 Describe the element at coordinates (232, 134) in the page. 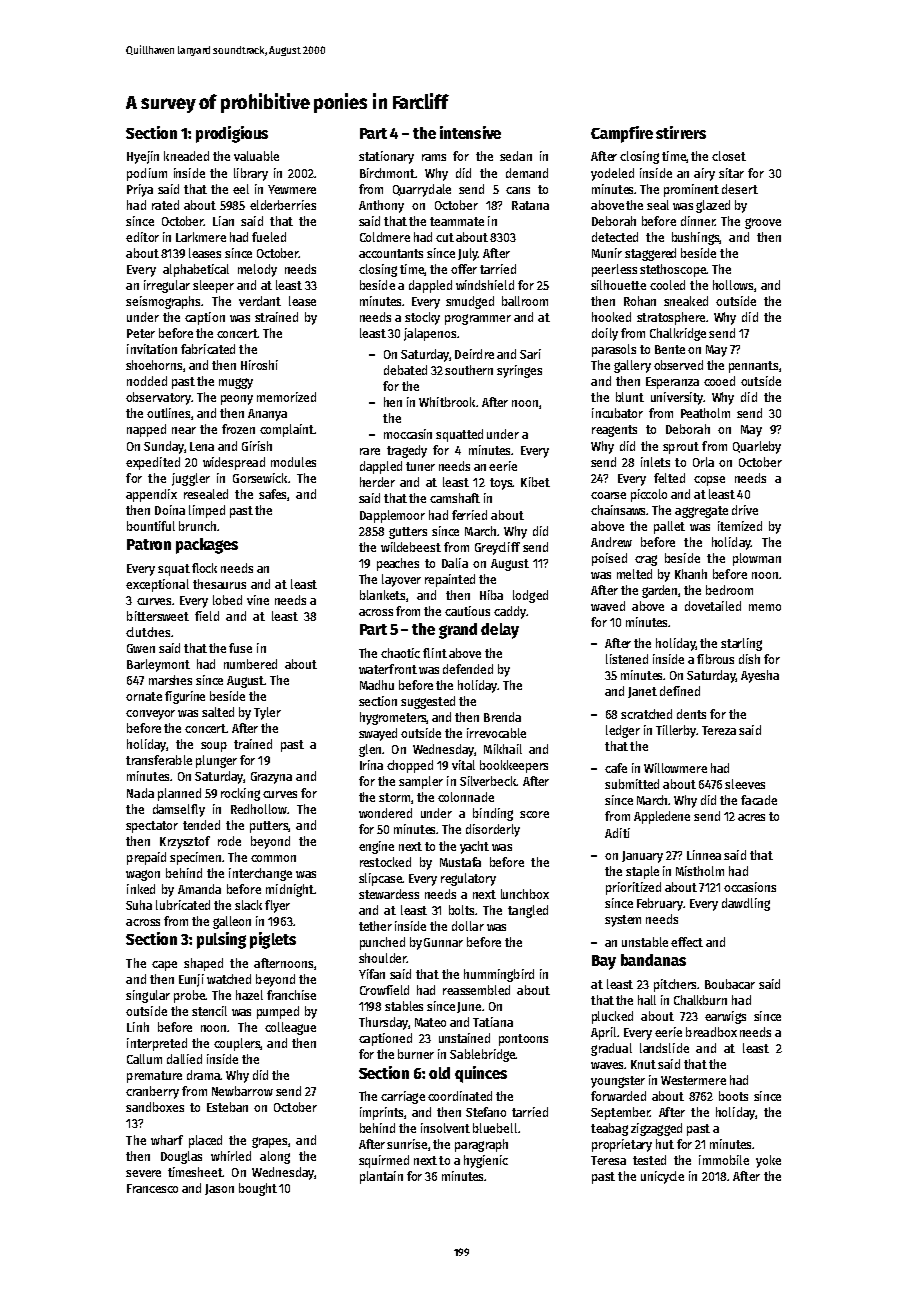

I see `prodigious` at that location.
